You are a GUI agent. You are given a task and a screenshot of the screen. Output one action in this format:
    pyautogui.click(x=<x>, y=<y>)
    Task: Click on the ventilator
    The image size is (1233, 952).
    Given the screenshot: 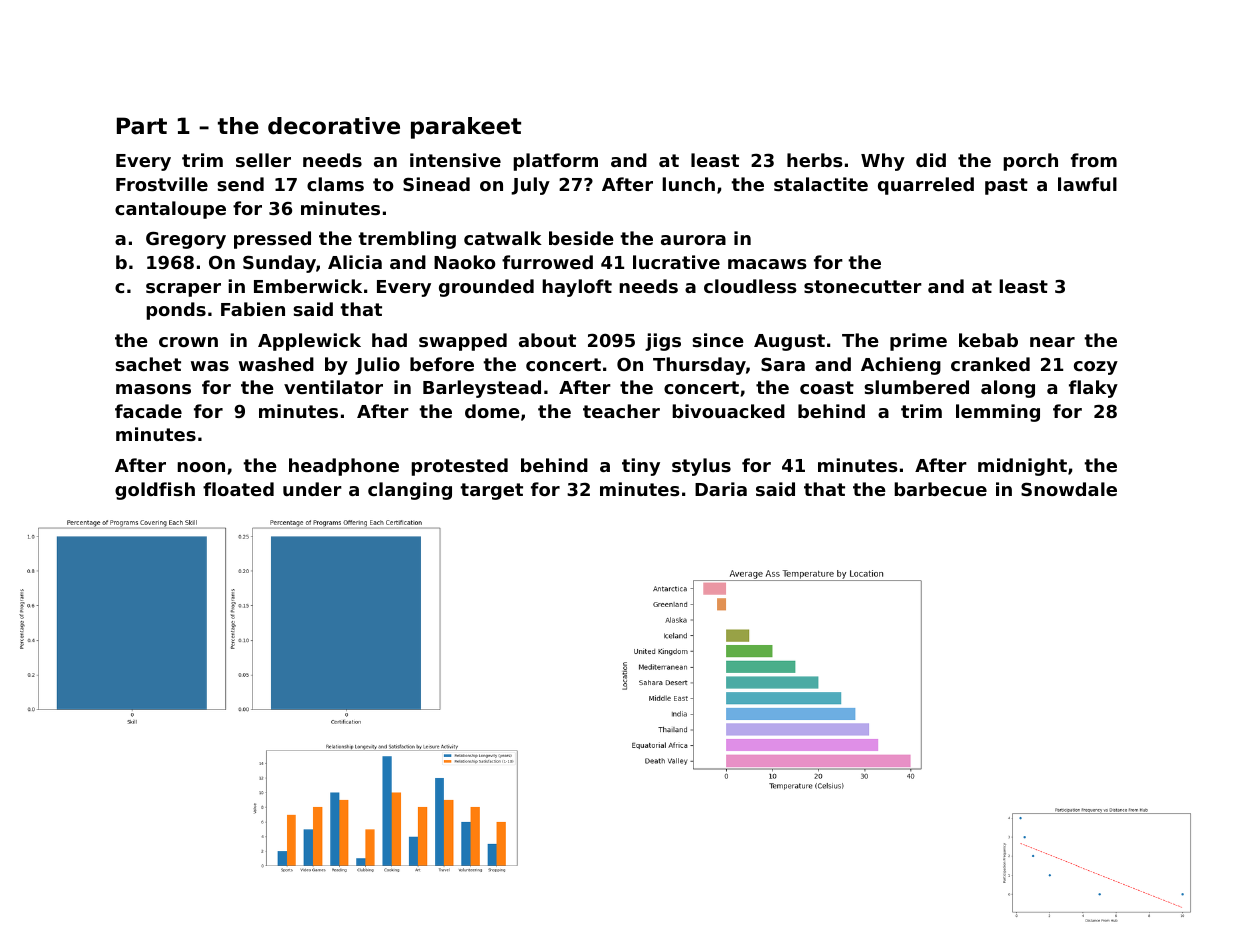 What is the action you would take?
    pyautogui.click(x=333, y=387)
